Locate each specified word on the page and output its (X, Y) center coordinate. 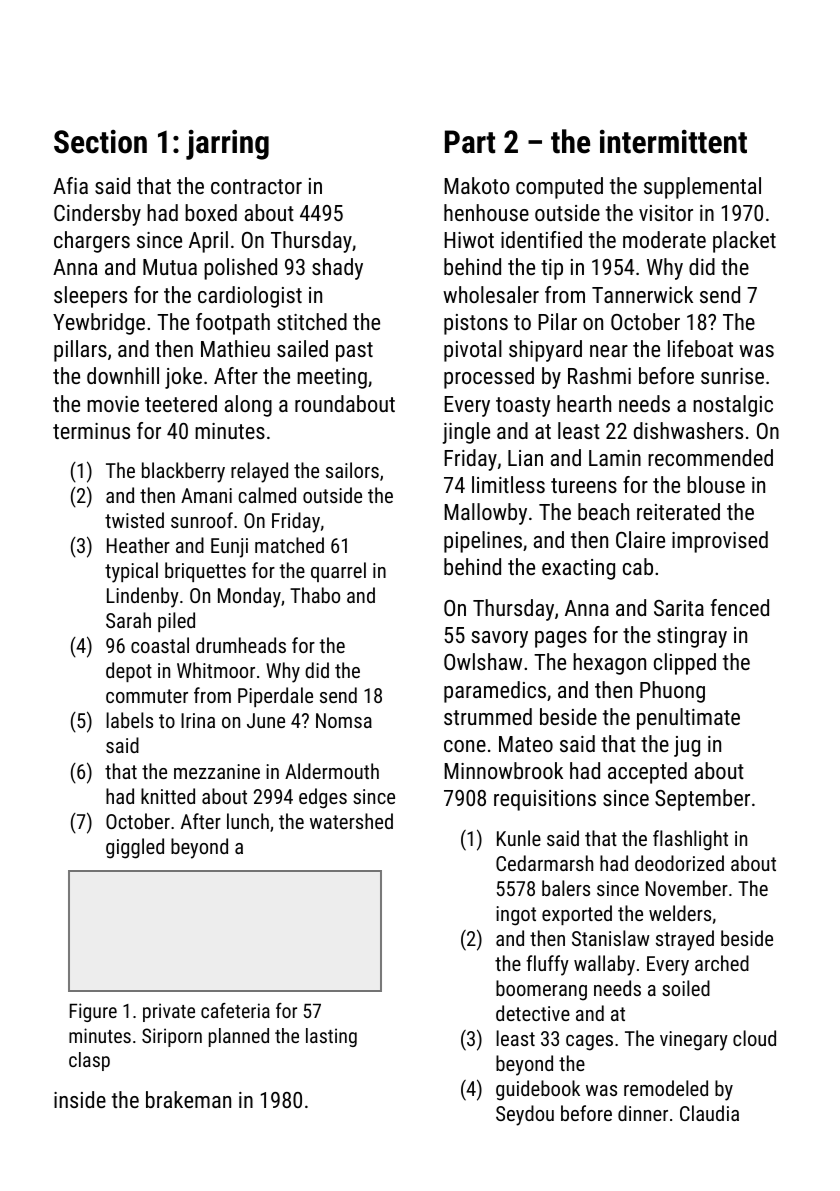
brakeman (188, 1099)
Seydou (525, 1115)
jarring (227, 145)
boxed (211, 212)
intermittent (673, 142)
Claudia (709, 1113)
